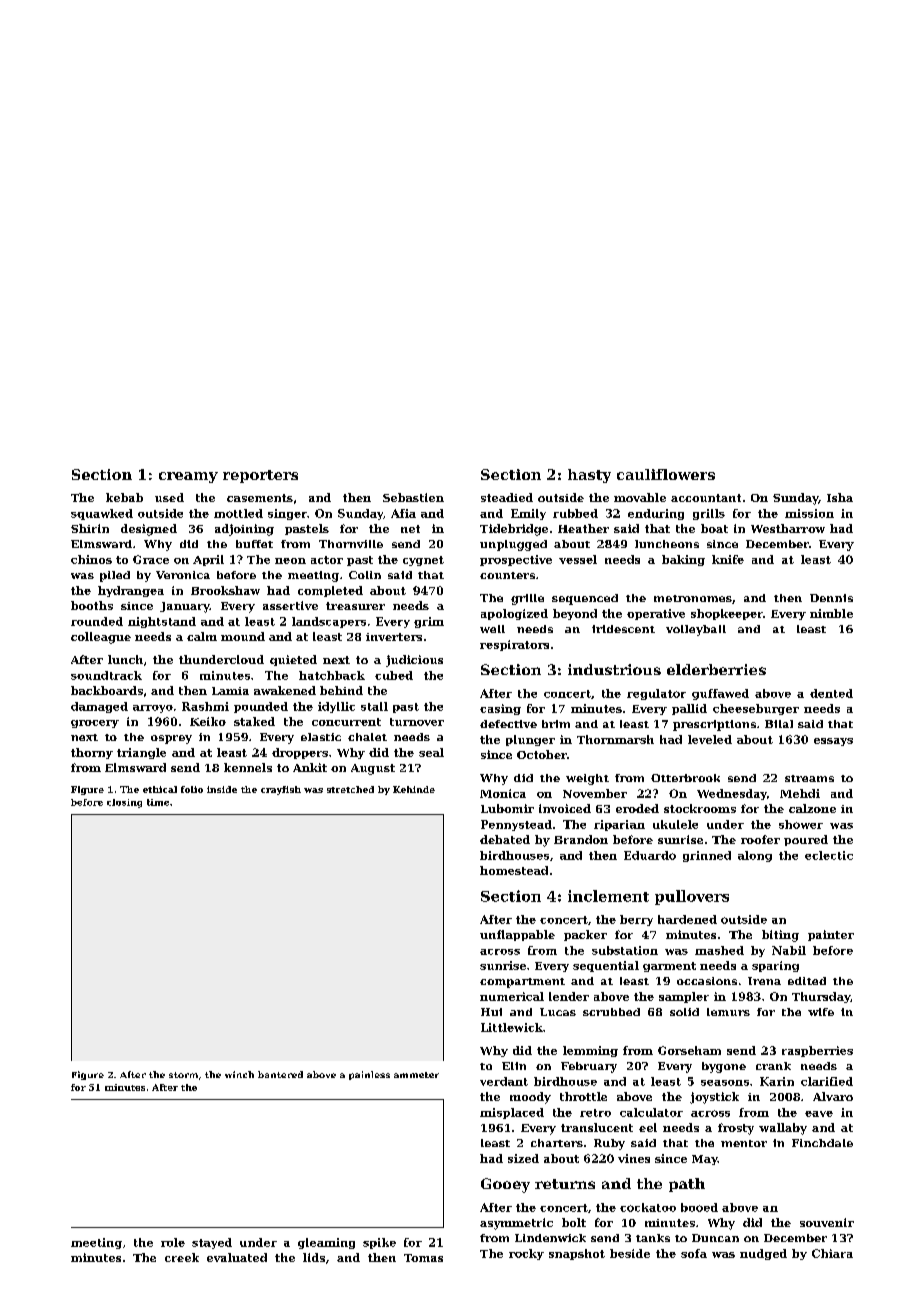 The width and height of the screenshot is (924, 1308). Describe the element at coordinates (413, 497) in the screenshot. I see `Sebastien` at that location.
